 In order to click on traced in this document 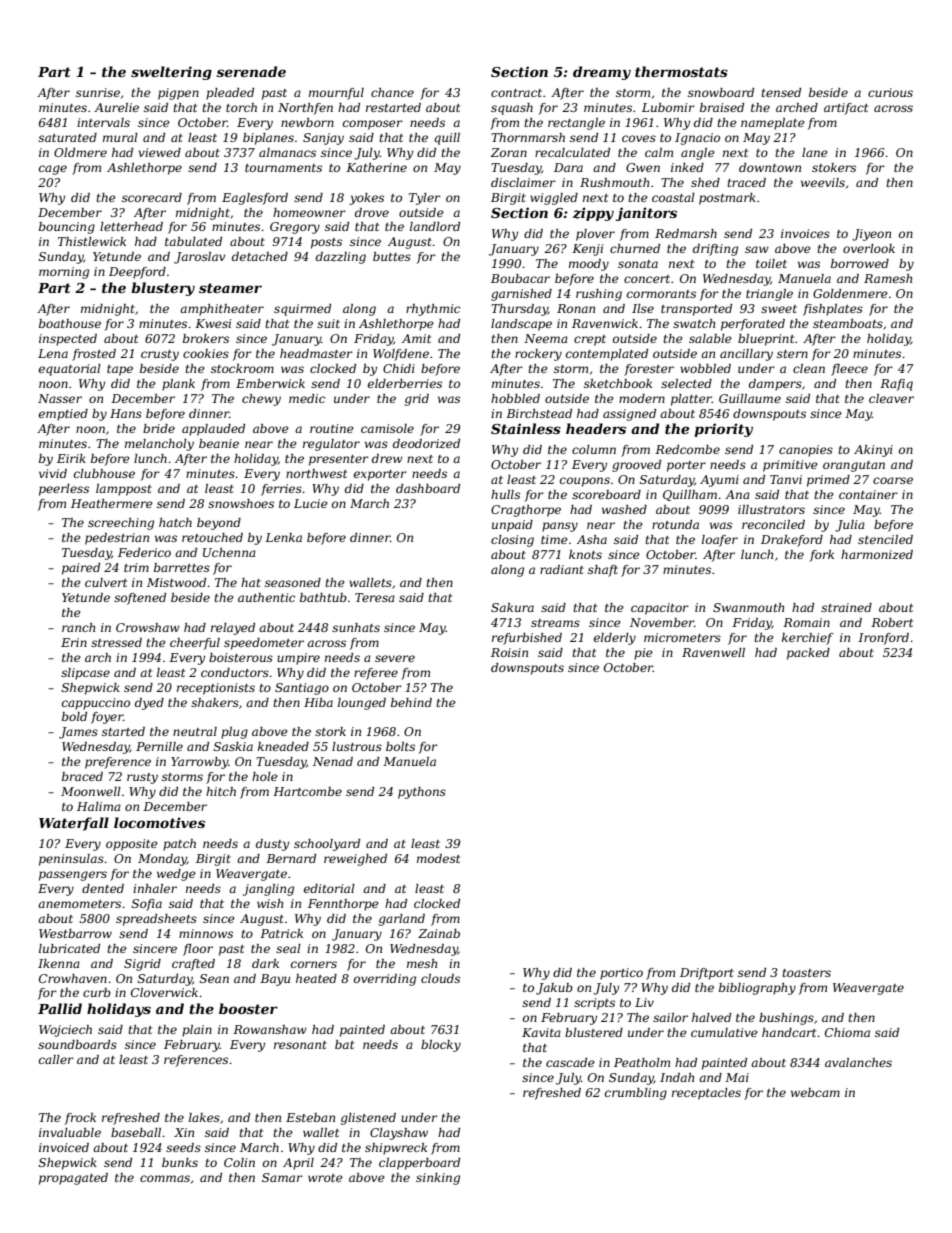, I will do `click(746, 182)`.
